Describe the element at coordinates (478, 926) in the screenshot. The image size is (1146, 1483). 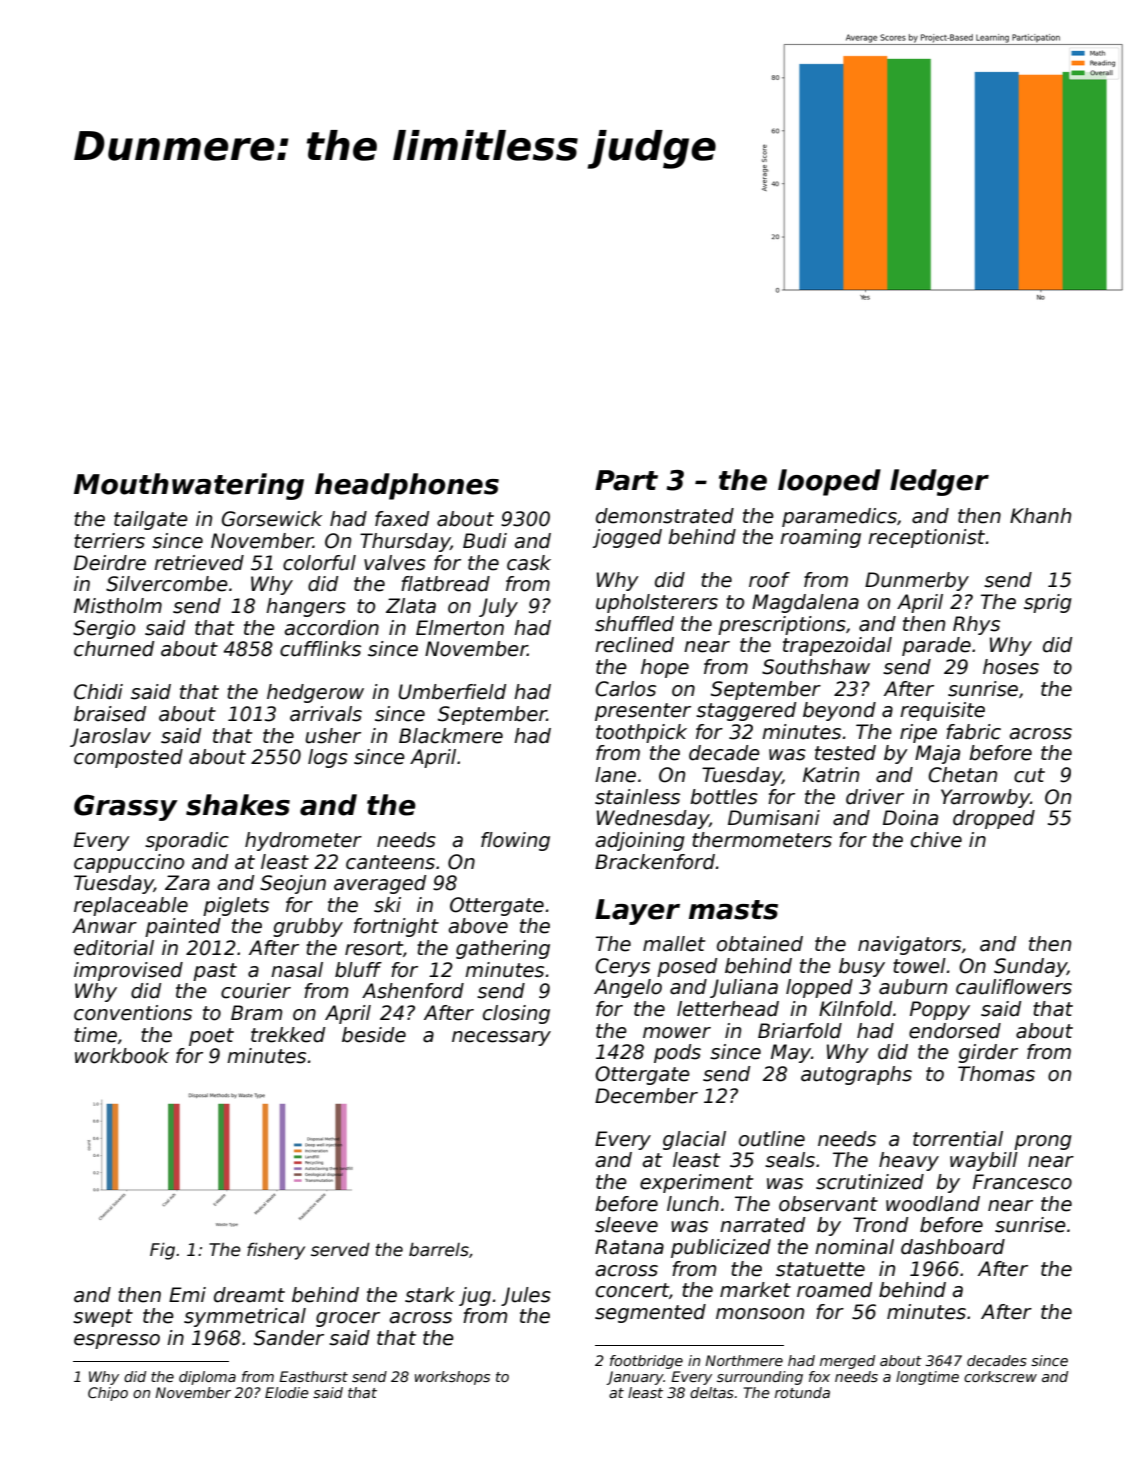
I see `above` at that location.
